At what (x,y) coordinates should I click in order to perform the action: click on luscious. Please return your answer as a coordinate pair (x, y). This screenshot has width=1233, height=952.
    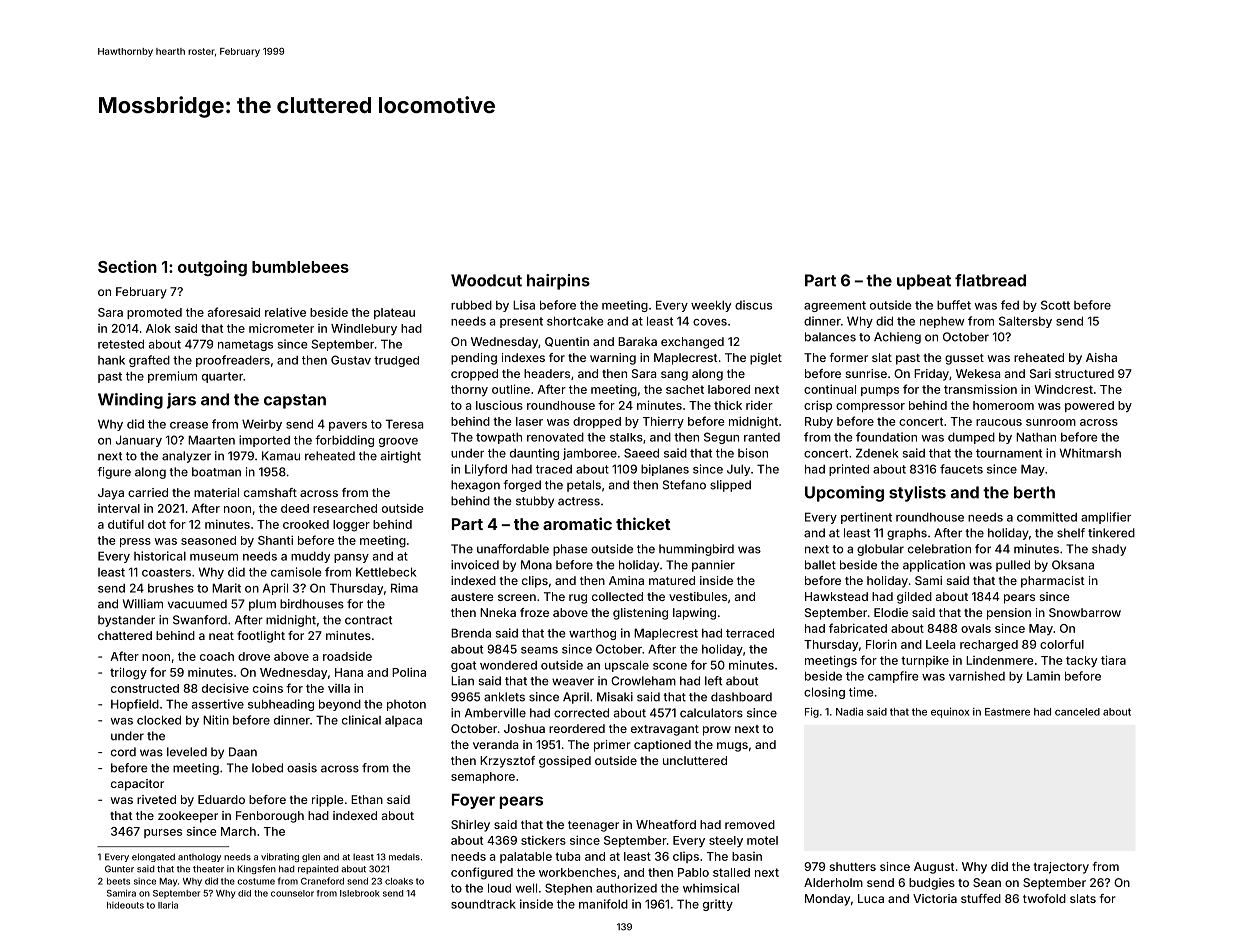
    Looking at the image, I should click on (499, 405).
